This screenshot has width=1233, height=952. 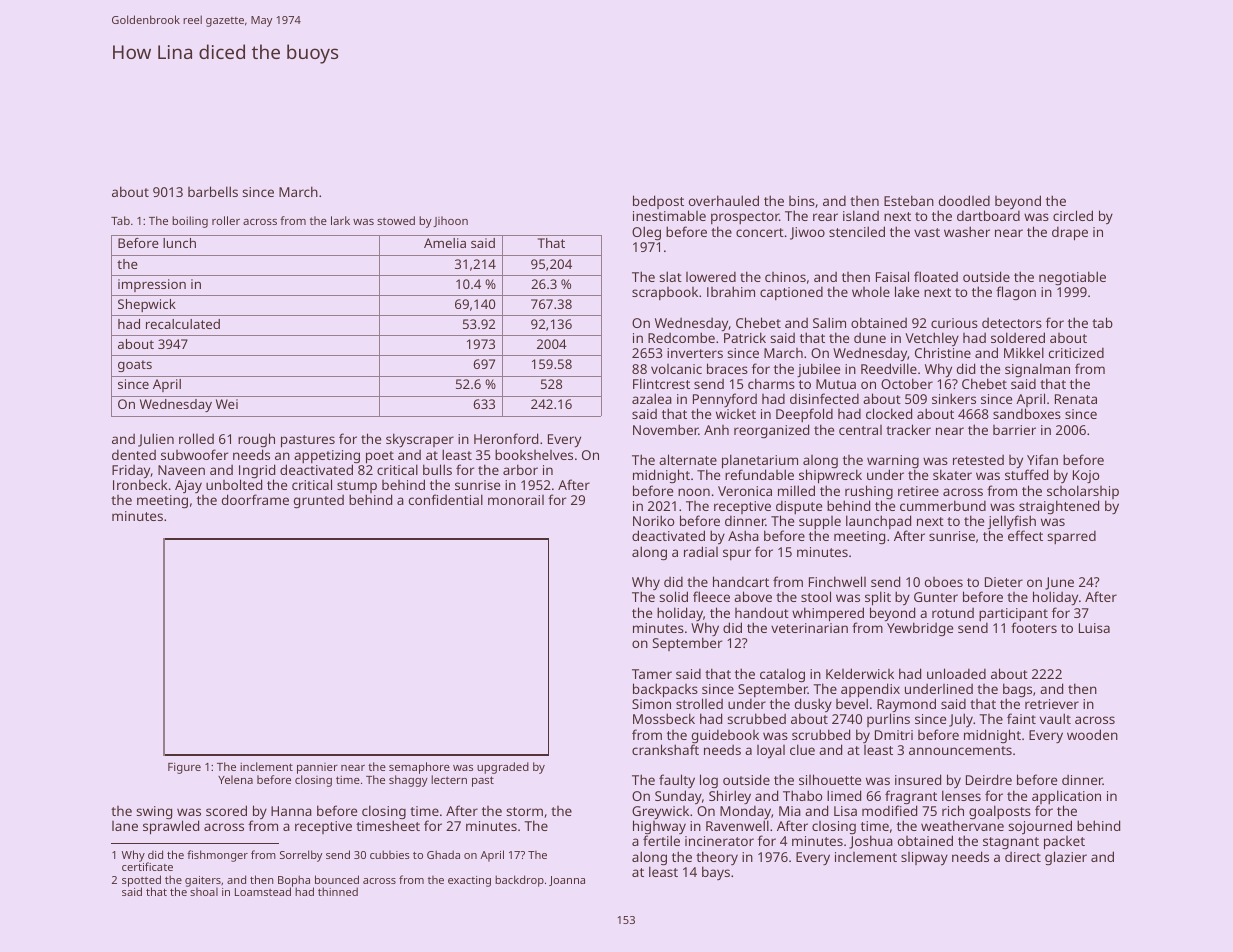 What do you see at coordinates (964, 200) in the screenshot?
I see `doodled` at bounding box center [964, 200].
